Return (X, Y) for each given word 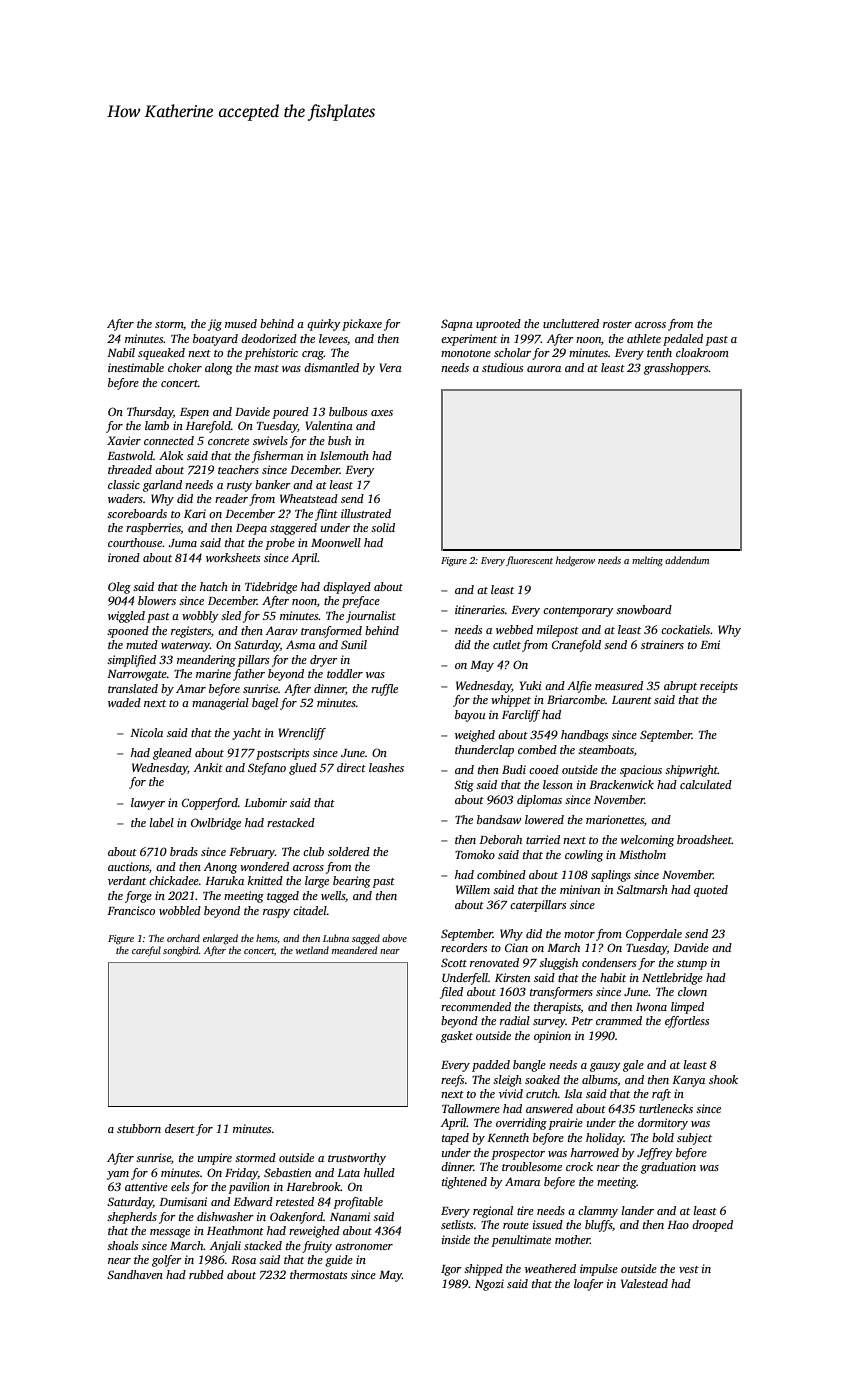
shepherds (132, 1218)
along (219, 369)
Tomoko (475, 854)
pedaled (683, 340)
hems (266, 938)
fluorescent (529, 561)
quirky (323, 325)
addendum (687, 560)
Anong (220, 868)
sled (231, 615)
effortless (687, 1022)
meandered (354, 950)
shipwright (691, 771)
